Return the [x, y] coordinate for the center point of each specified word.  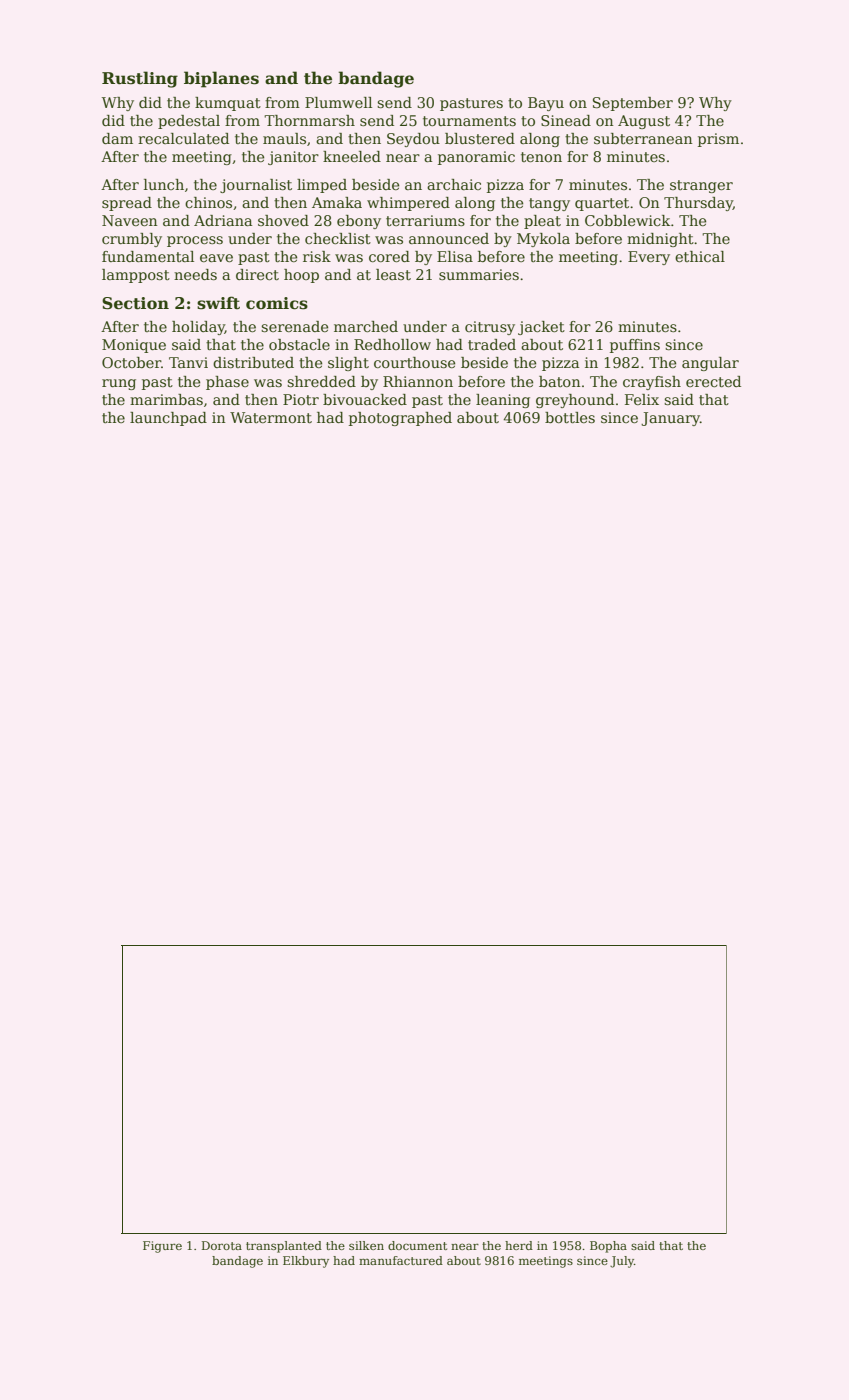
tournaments [469, 121]
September [633, 104]
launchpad [168, 419]
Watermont [271, 417]
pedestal [189, 122]
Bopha [608, 1247]
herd [519, 1245]
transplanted [284, 1247]
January [670, 419]
